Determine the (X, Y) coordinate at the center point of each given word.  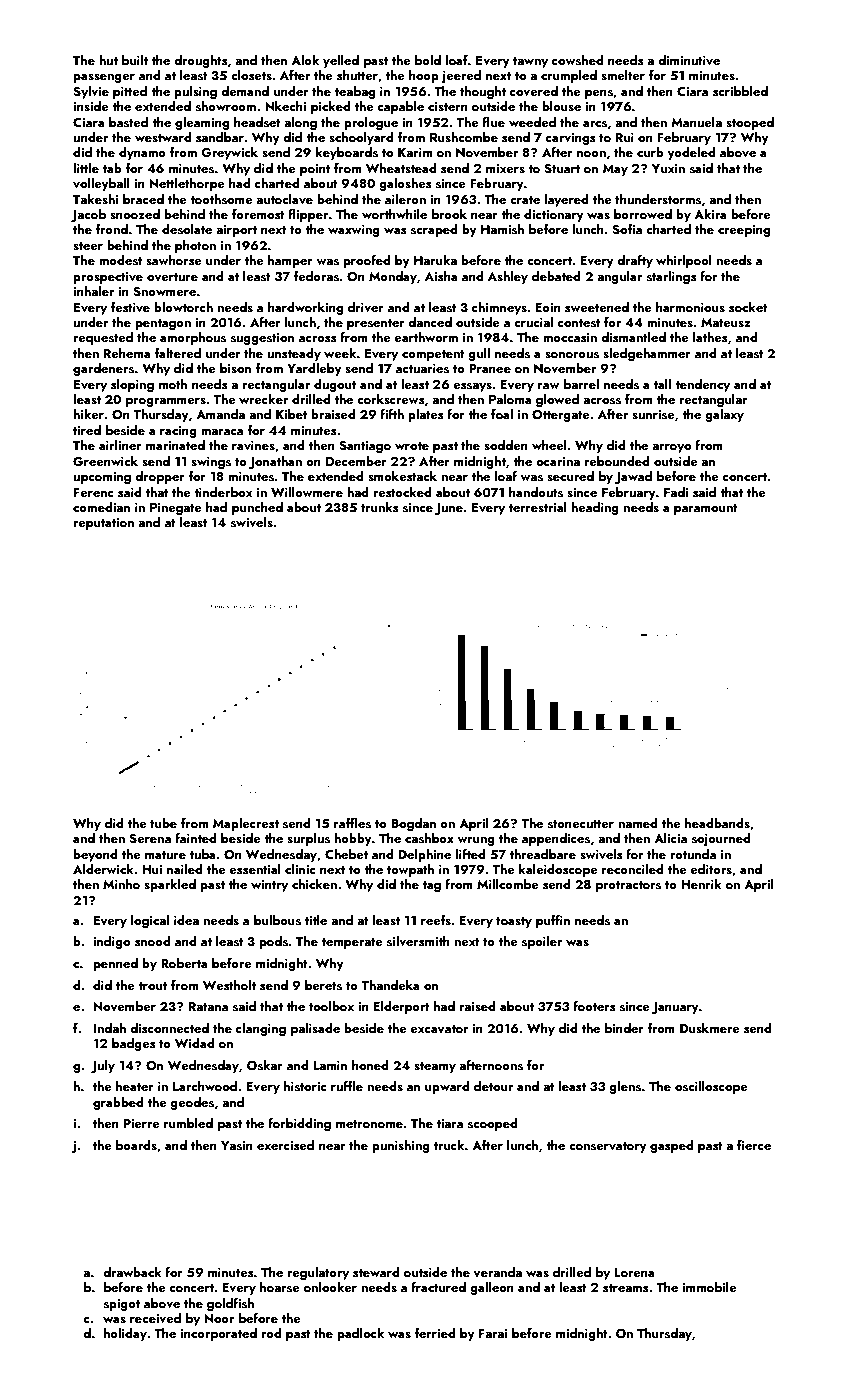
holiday (125, 1334)
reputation (103, 524)
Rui (625, 137)
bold (428, 60)
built (135, 60)
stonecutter (581, 824)
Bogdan (413, 824)
